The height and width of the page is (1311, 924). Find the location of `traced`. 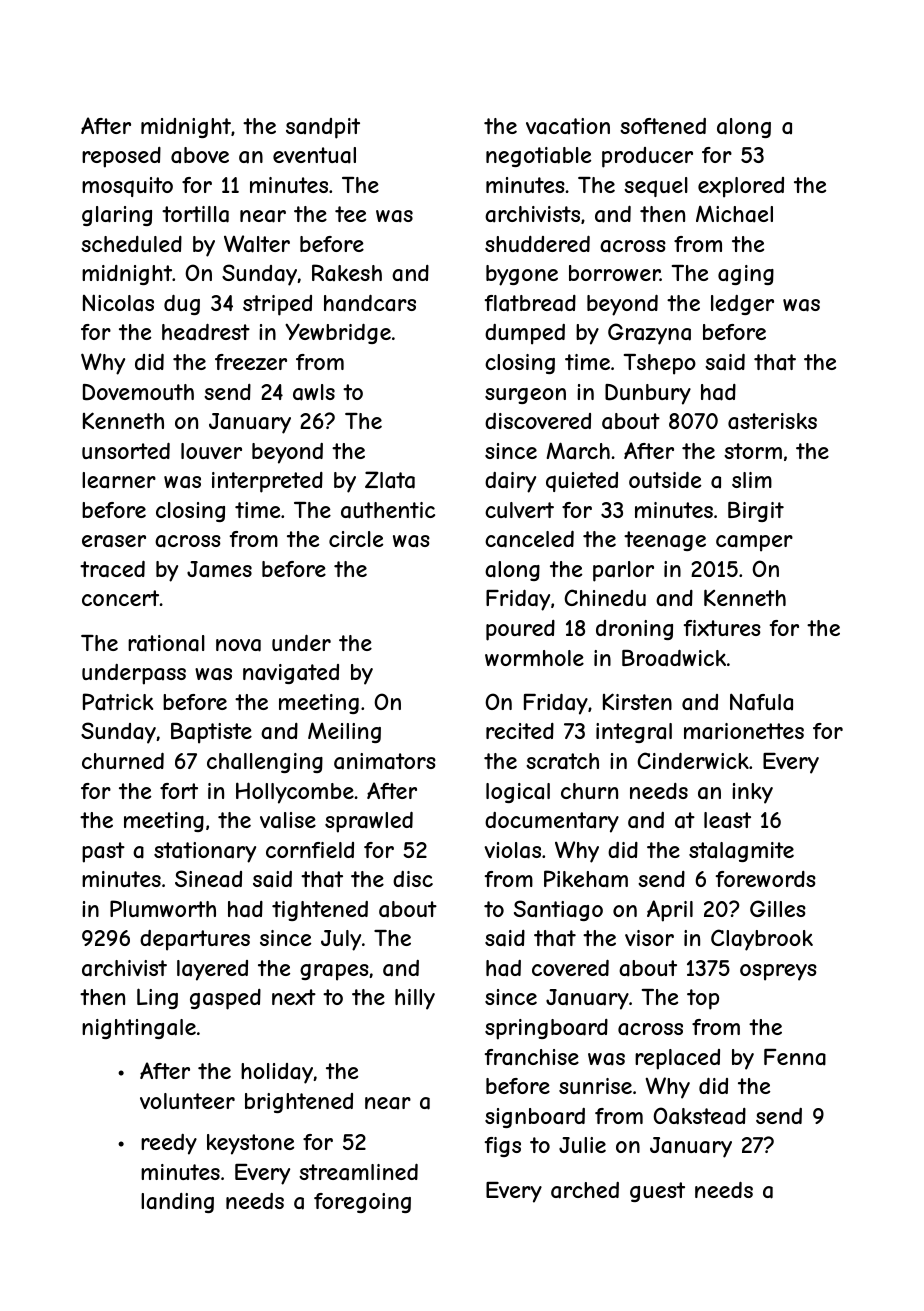

traced is located at coordinates (112, 569).
